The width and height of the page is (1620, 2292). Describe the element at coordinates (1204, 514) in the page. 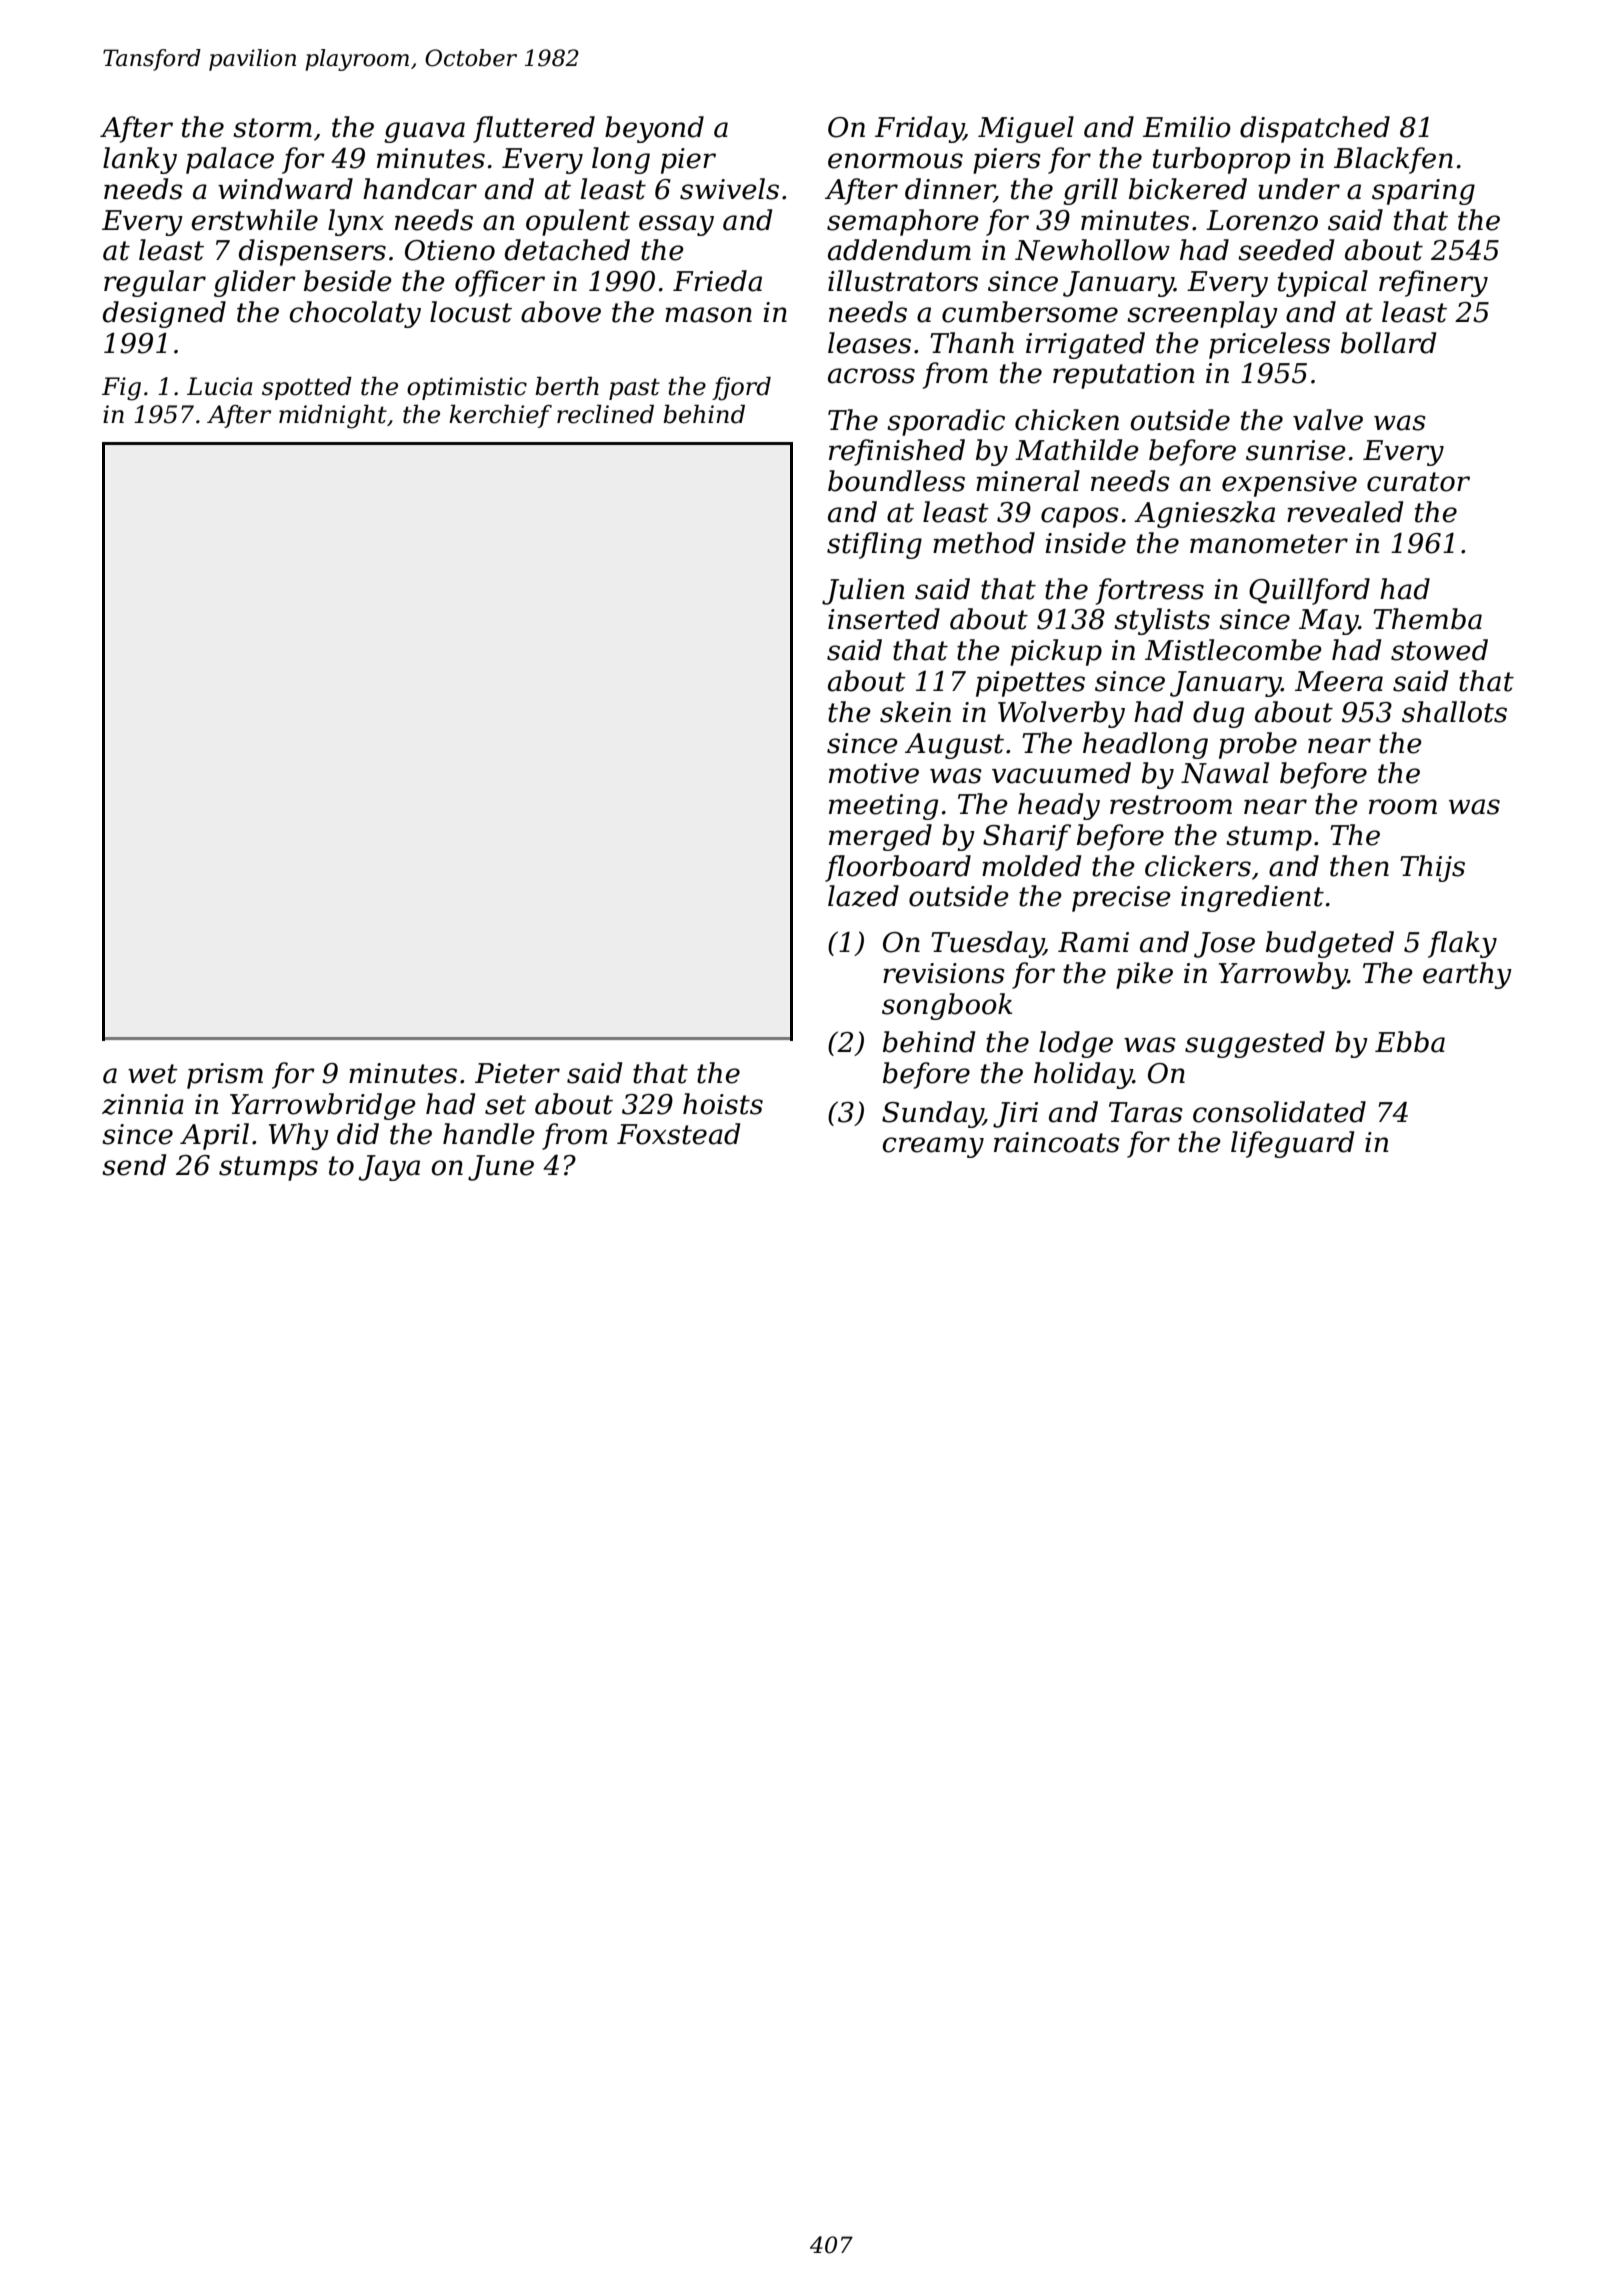

I see `Agnieszka` at that location.
